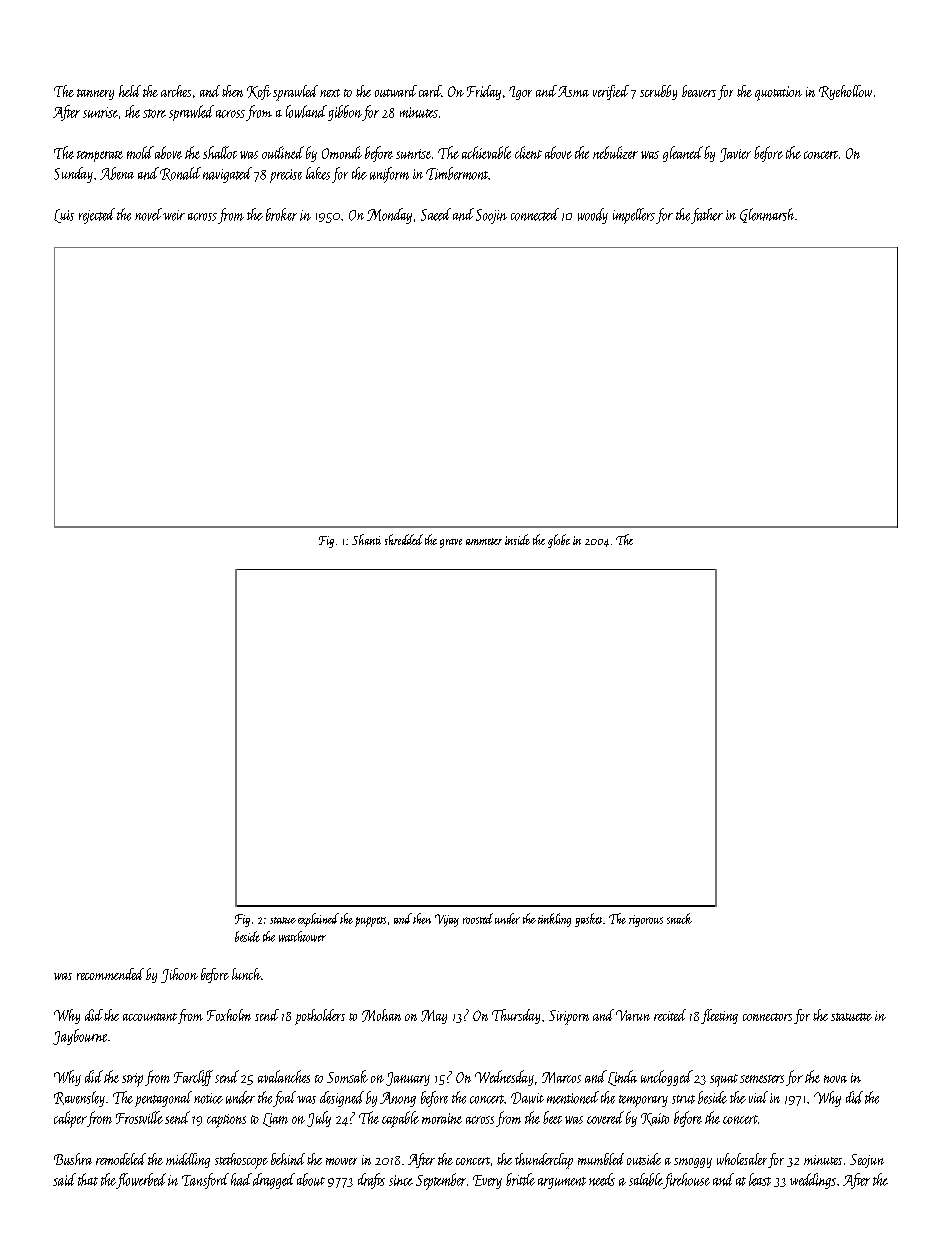 The image size is (952, 1233). What do you see at coordinates (478, 918) in the screenshot?
I see `roosted` at bounding box center [478, 918].
